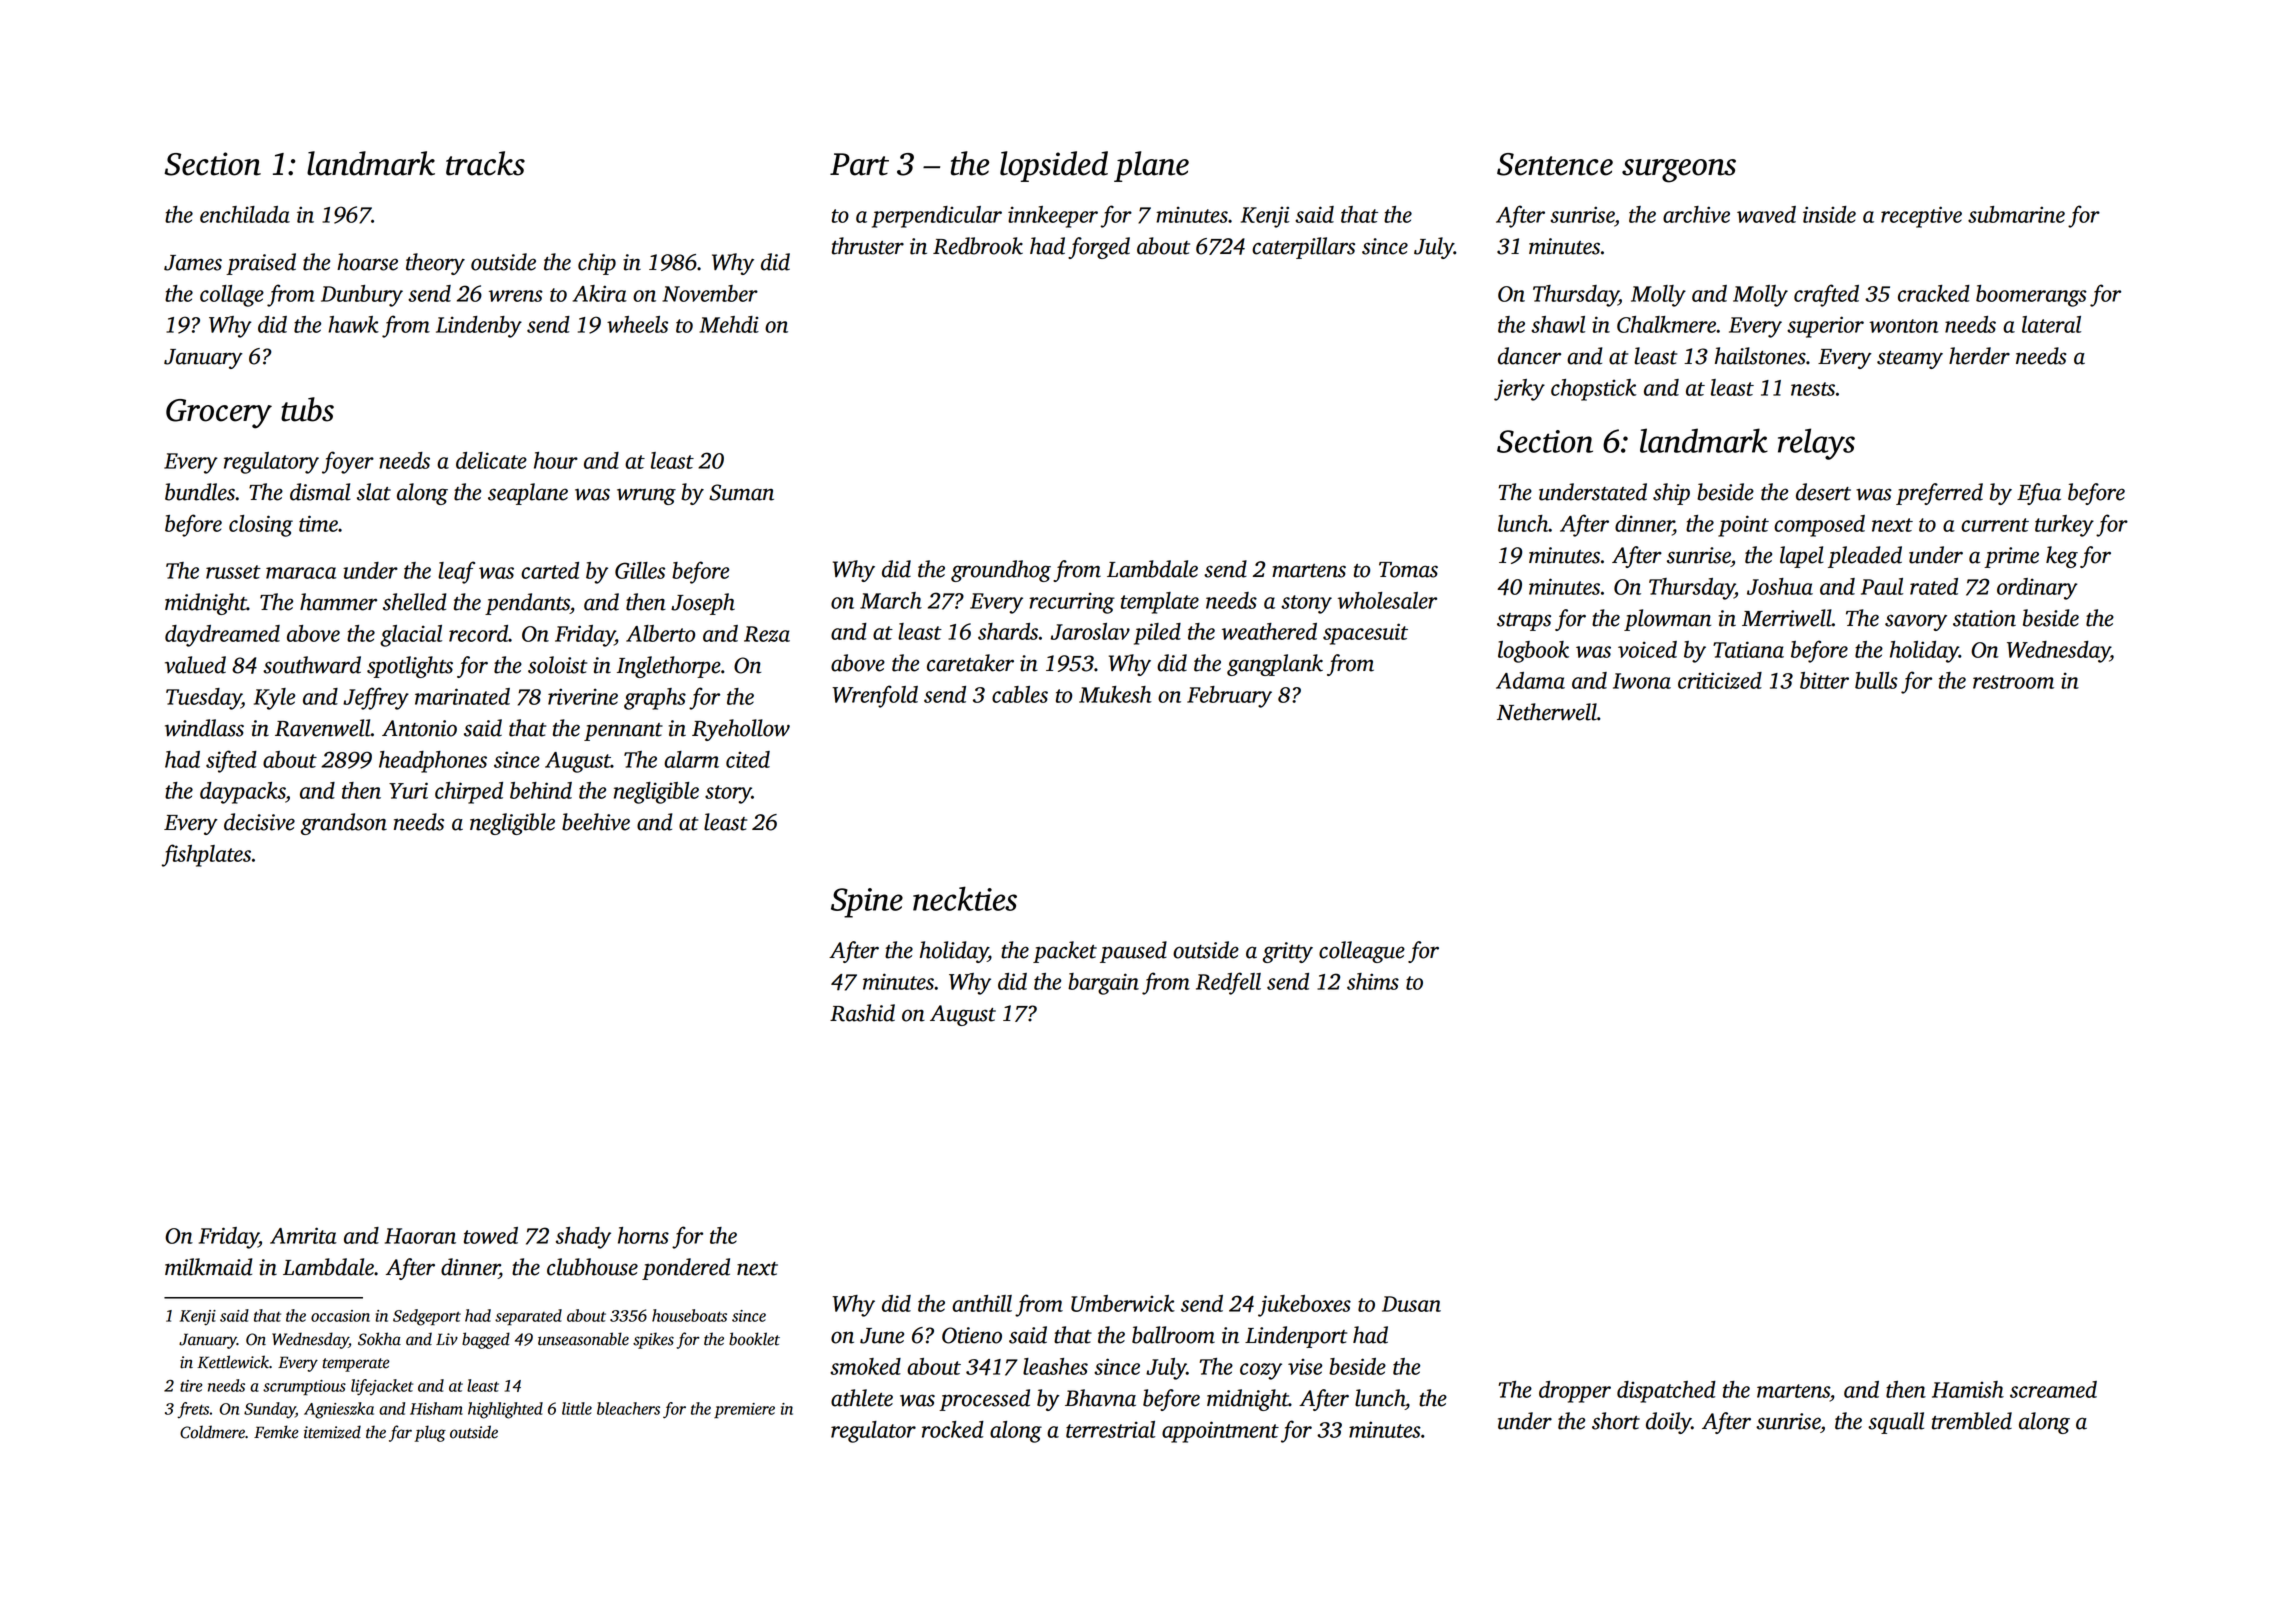  Describe the element at coordinates (953, 1429) in the document. I see `rocked` at that location.
